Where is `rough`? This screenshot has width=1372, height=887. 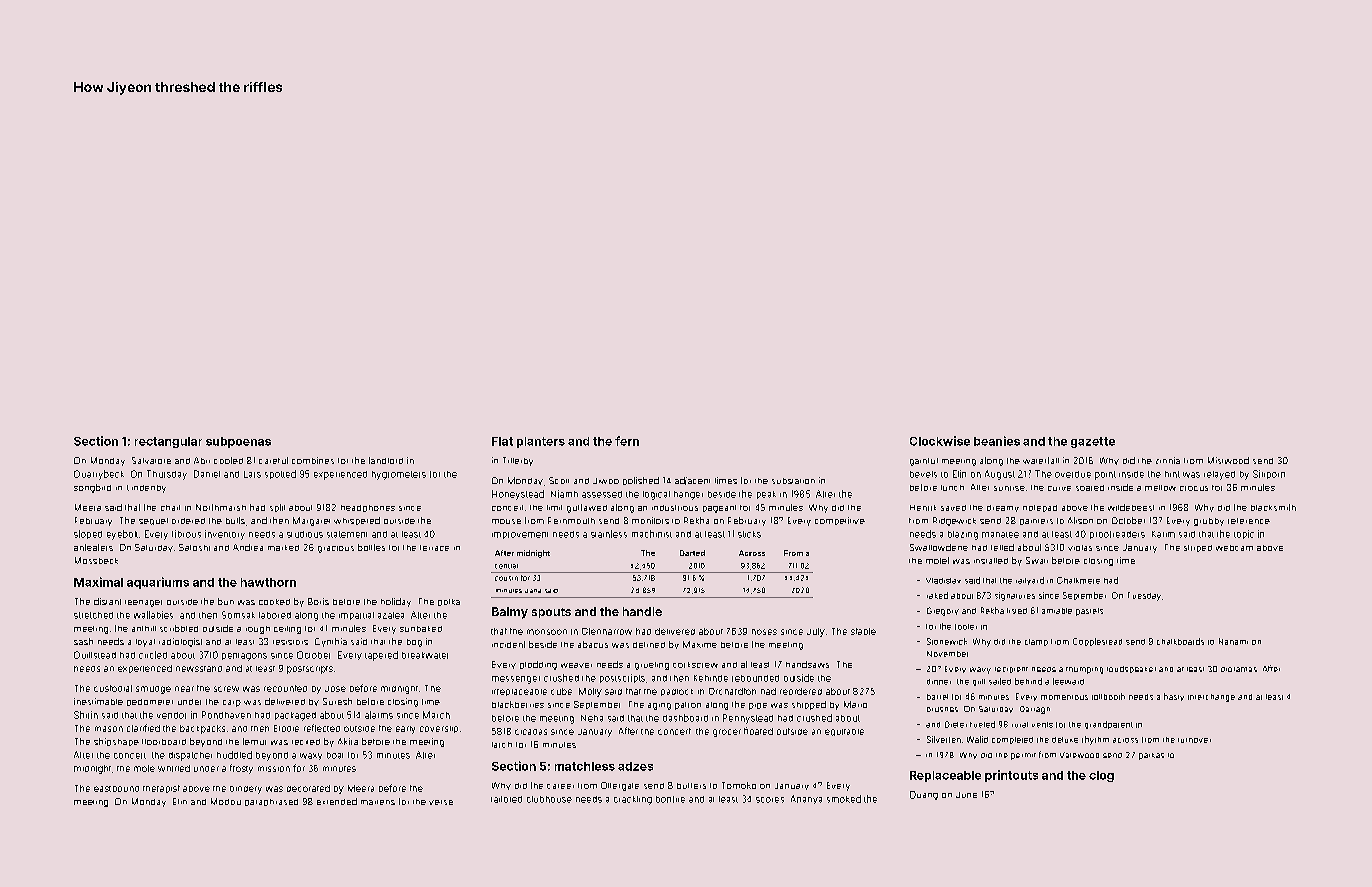
rough is located at coordinates (258, 630).
